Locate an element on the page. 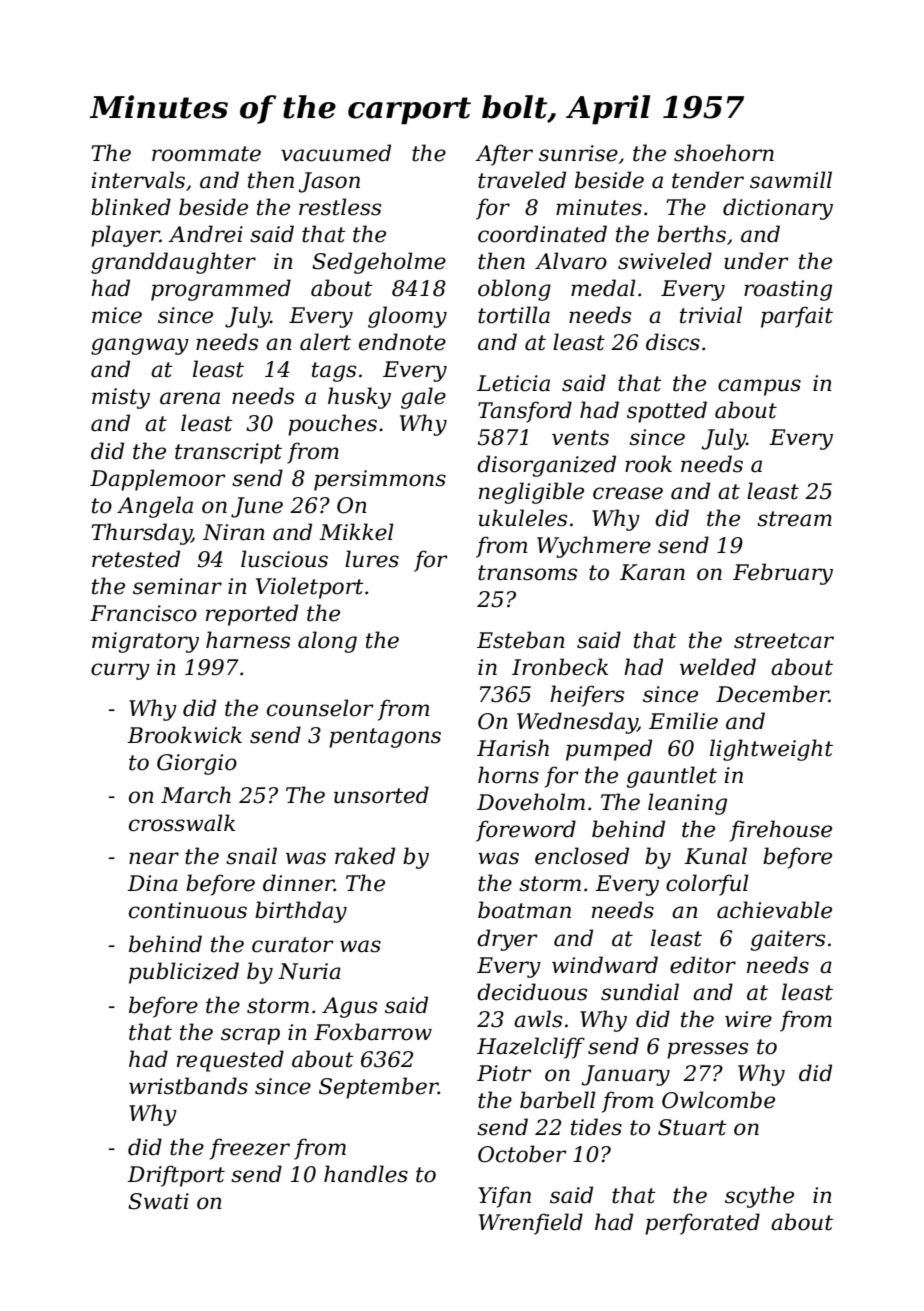 This document has width=924, height=1311. foreword is located at coordinates (526, 831).
